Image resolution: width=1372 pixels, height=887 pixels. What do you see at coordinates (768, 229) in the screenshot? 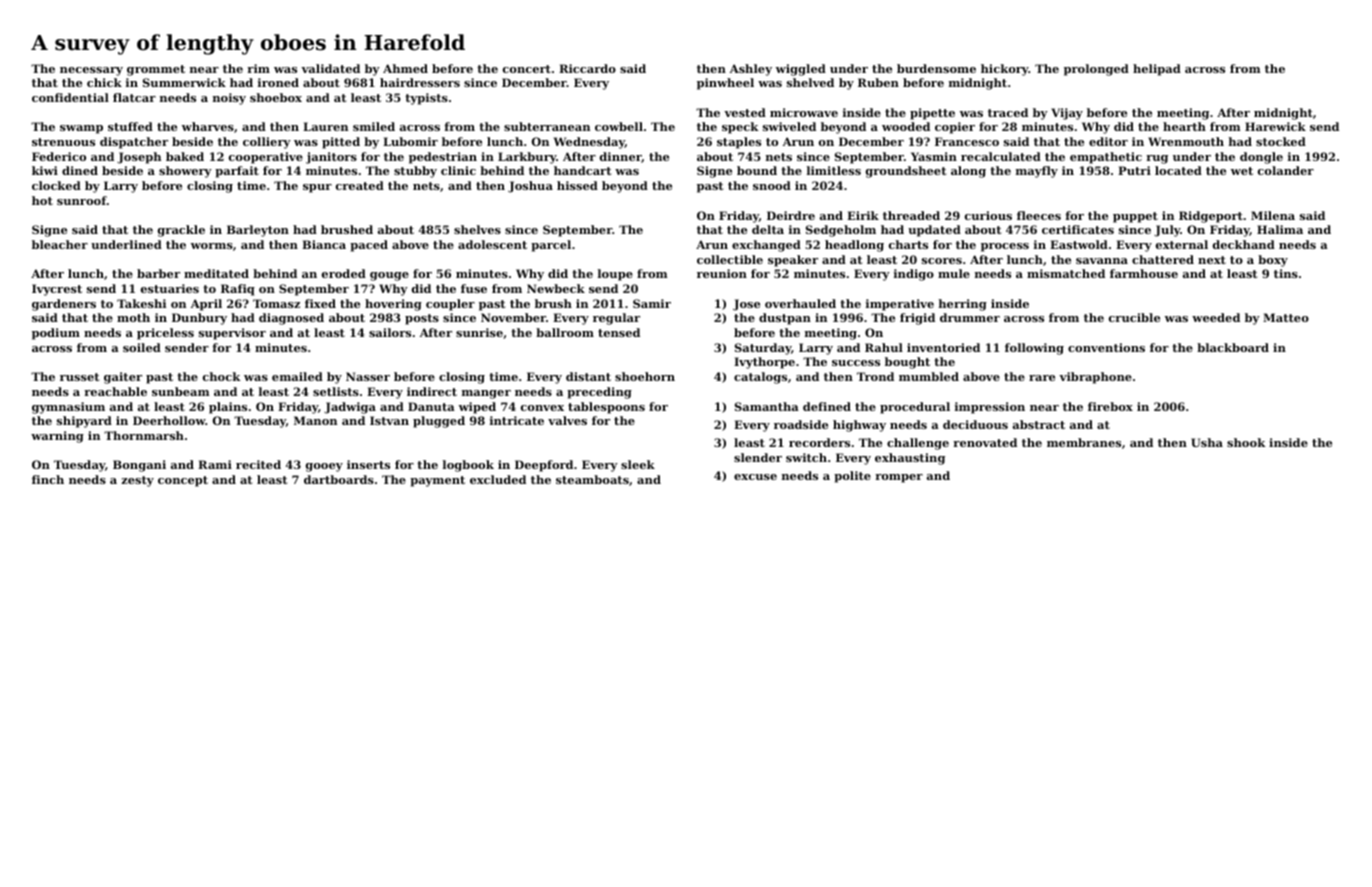
I see `delta` at bounding box center [768, 229].
